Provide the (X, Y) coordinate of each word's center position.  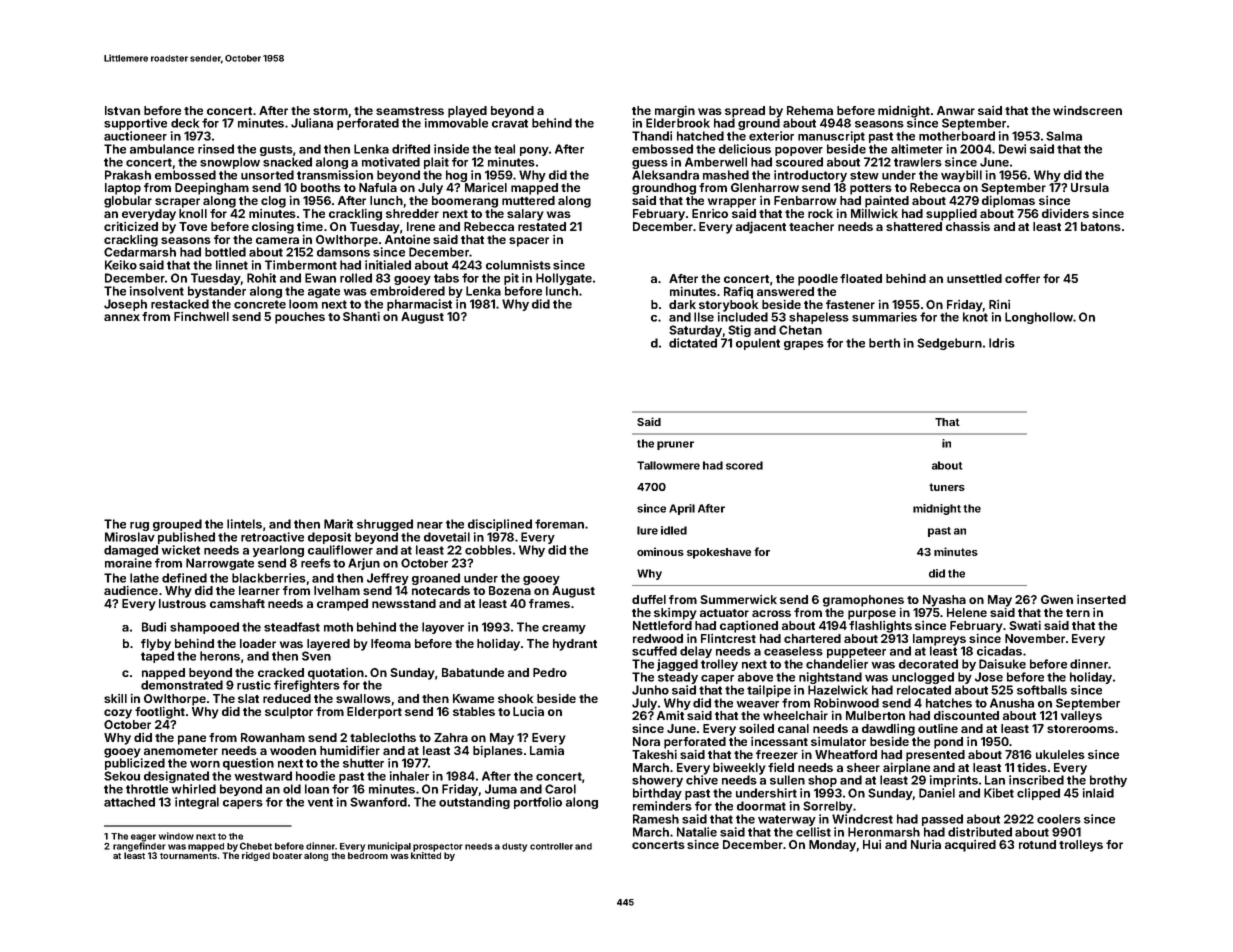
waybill (961, 176)
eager (143, 838)
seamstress (410, 111)
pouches (300, 318)
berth (884, 343)
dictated (693, 343)
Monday (832, 846)
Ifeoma (391, 643)
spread (745, 112)
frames (549, 603)
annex (122, 317)
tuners (947, 487)
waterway (787, 820)
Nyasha (944, 601)
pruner (675, 445)
